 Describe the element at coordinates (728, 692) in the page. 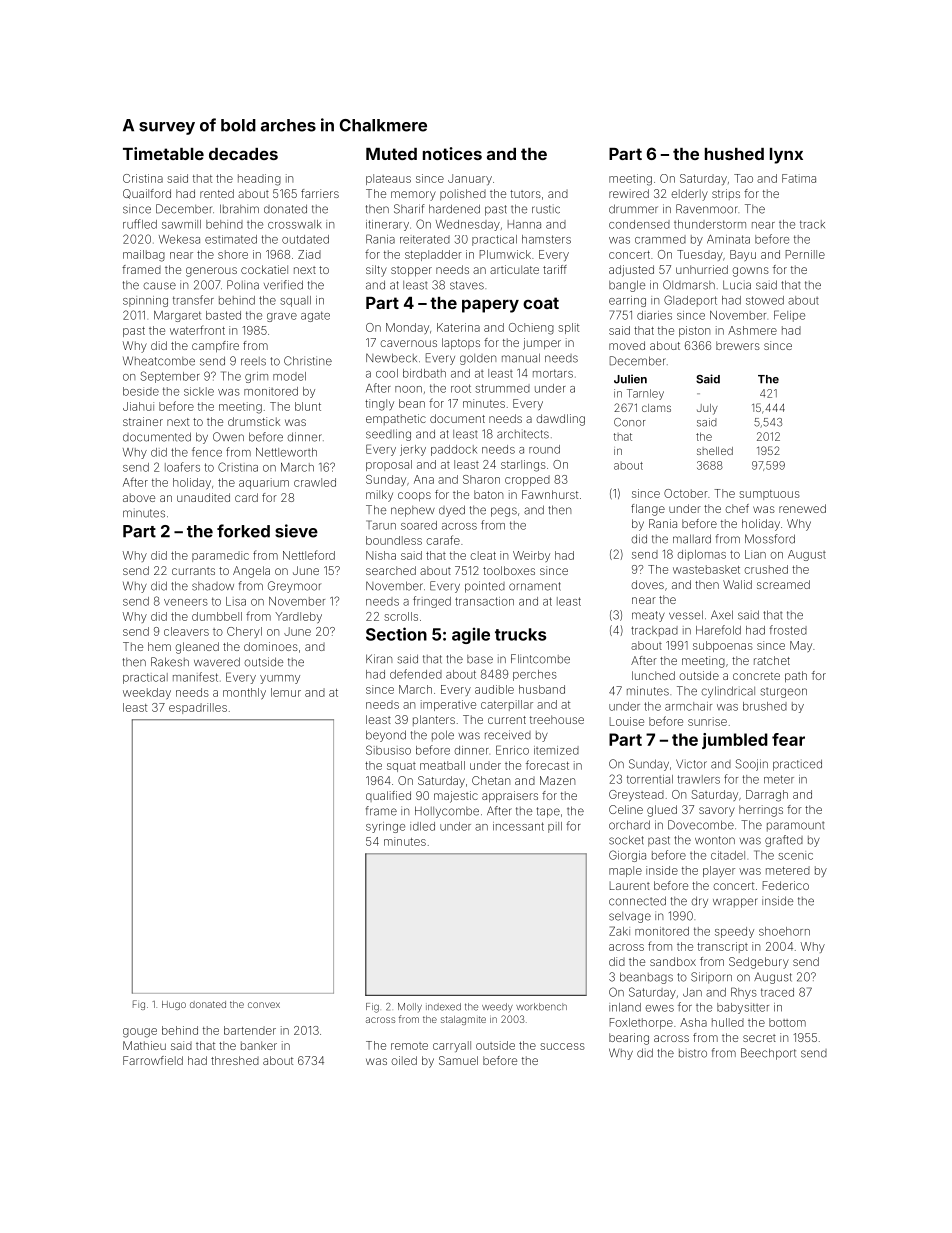

I see `cylindrical` at that location.
